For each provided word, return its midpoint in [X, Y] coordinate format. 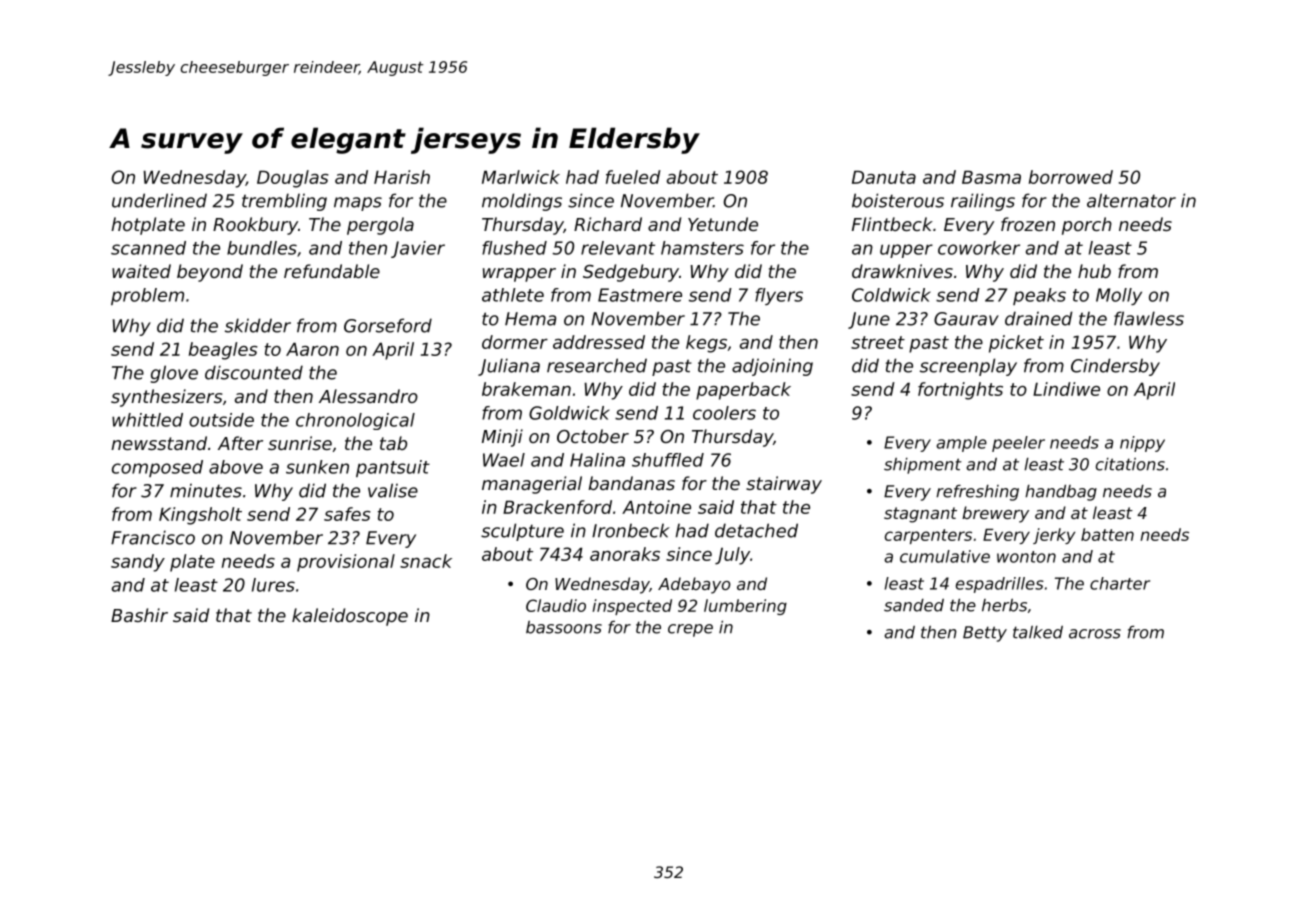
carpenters [928, 536]
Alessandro [368, 396]
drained [1039, 318]
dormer [515, 342]
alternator [1131, 200]
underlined [159, 200]
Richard [608, 224]
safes [347, 514]
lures [273, 585]
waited [141, 271]
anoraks [625, 554]
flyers [779, 296]
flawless [1149, 318]
